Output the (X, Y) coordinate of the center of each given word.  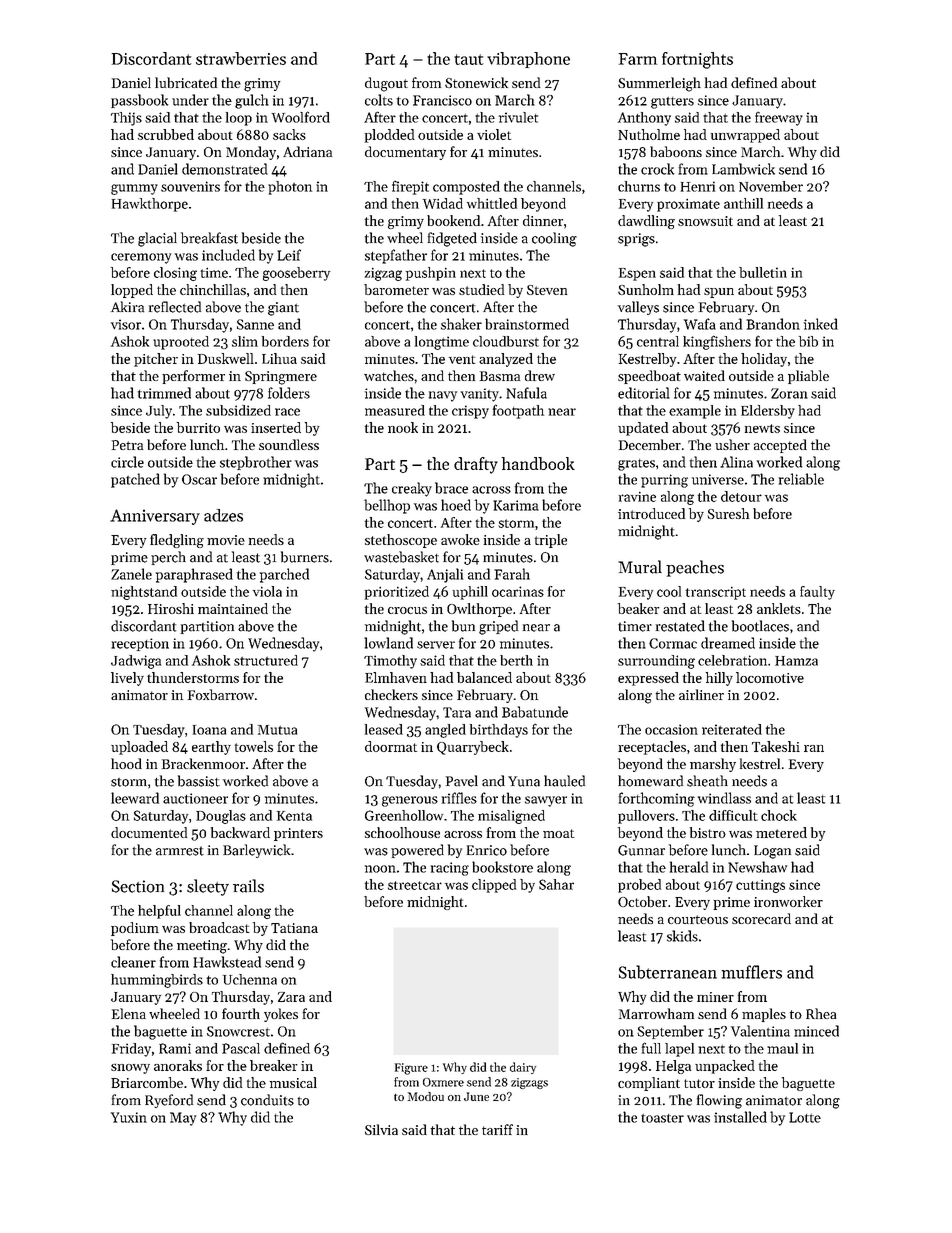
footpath (518, 411)
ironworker (788, 901)
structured (266, 660)
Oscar (199, 479)
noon (380, 869)
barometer (396, 289)
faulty (817, 593)
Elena (129, 1013)
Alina (736, 462)
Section (138, 886)
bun (463, 626)
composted (466, 188)
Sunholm (646, 289)
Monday (251, 153)
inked (821, 324)
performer (193, 377)
